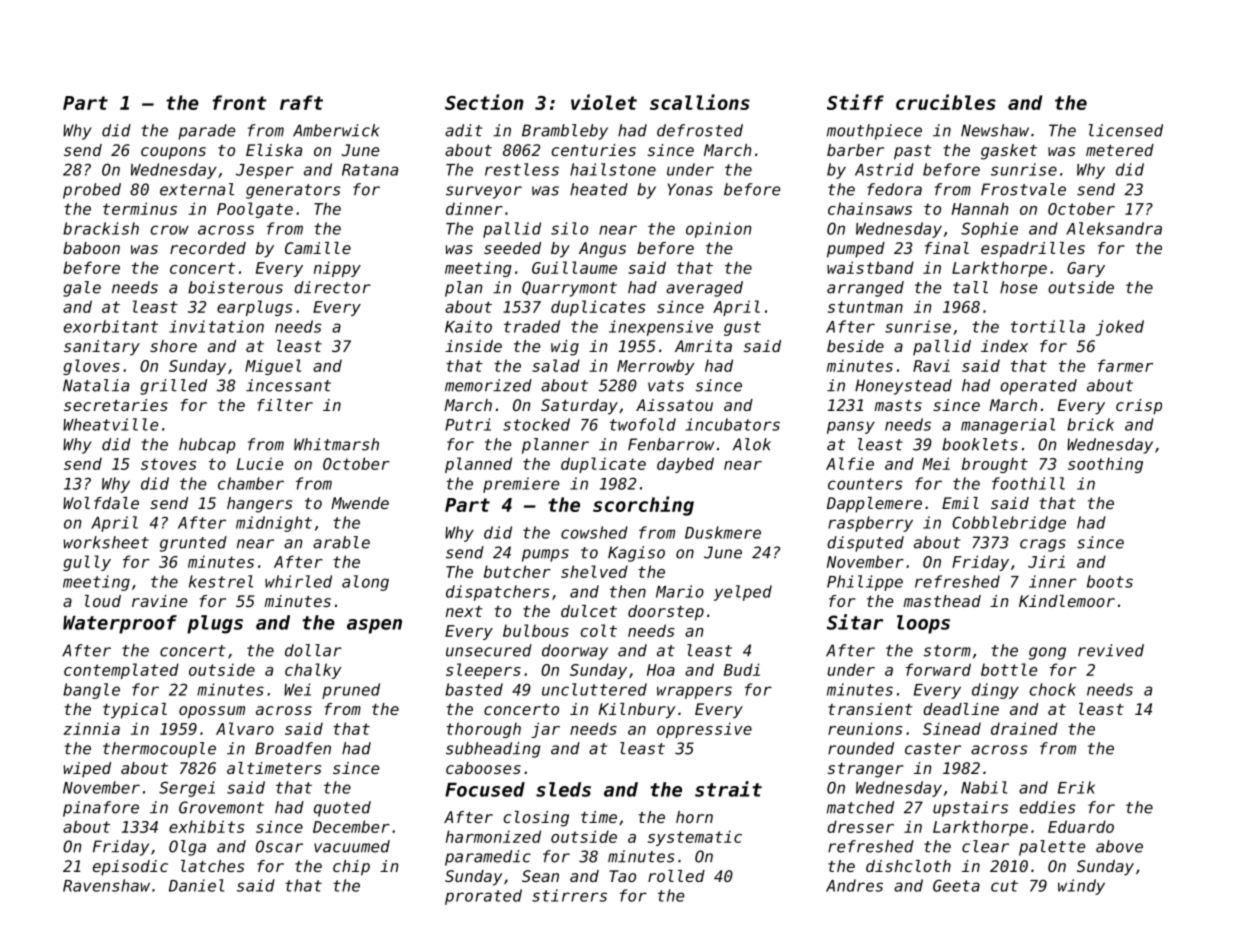 The height and width of the screenshot is (952, 1233). I want to click on Kilnbury, so click(637, 711).
